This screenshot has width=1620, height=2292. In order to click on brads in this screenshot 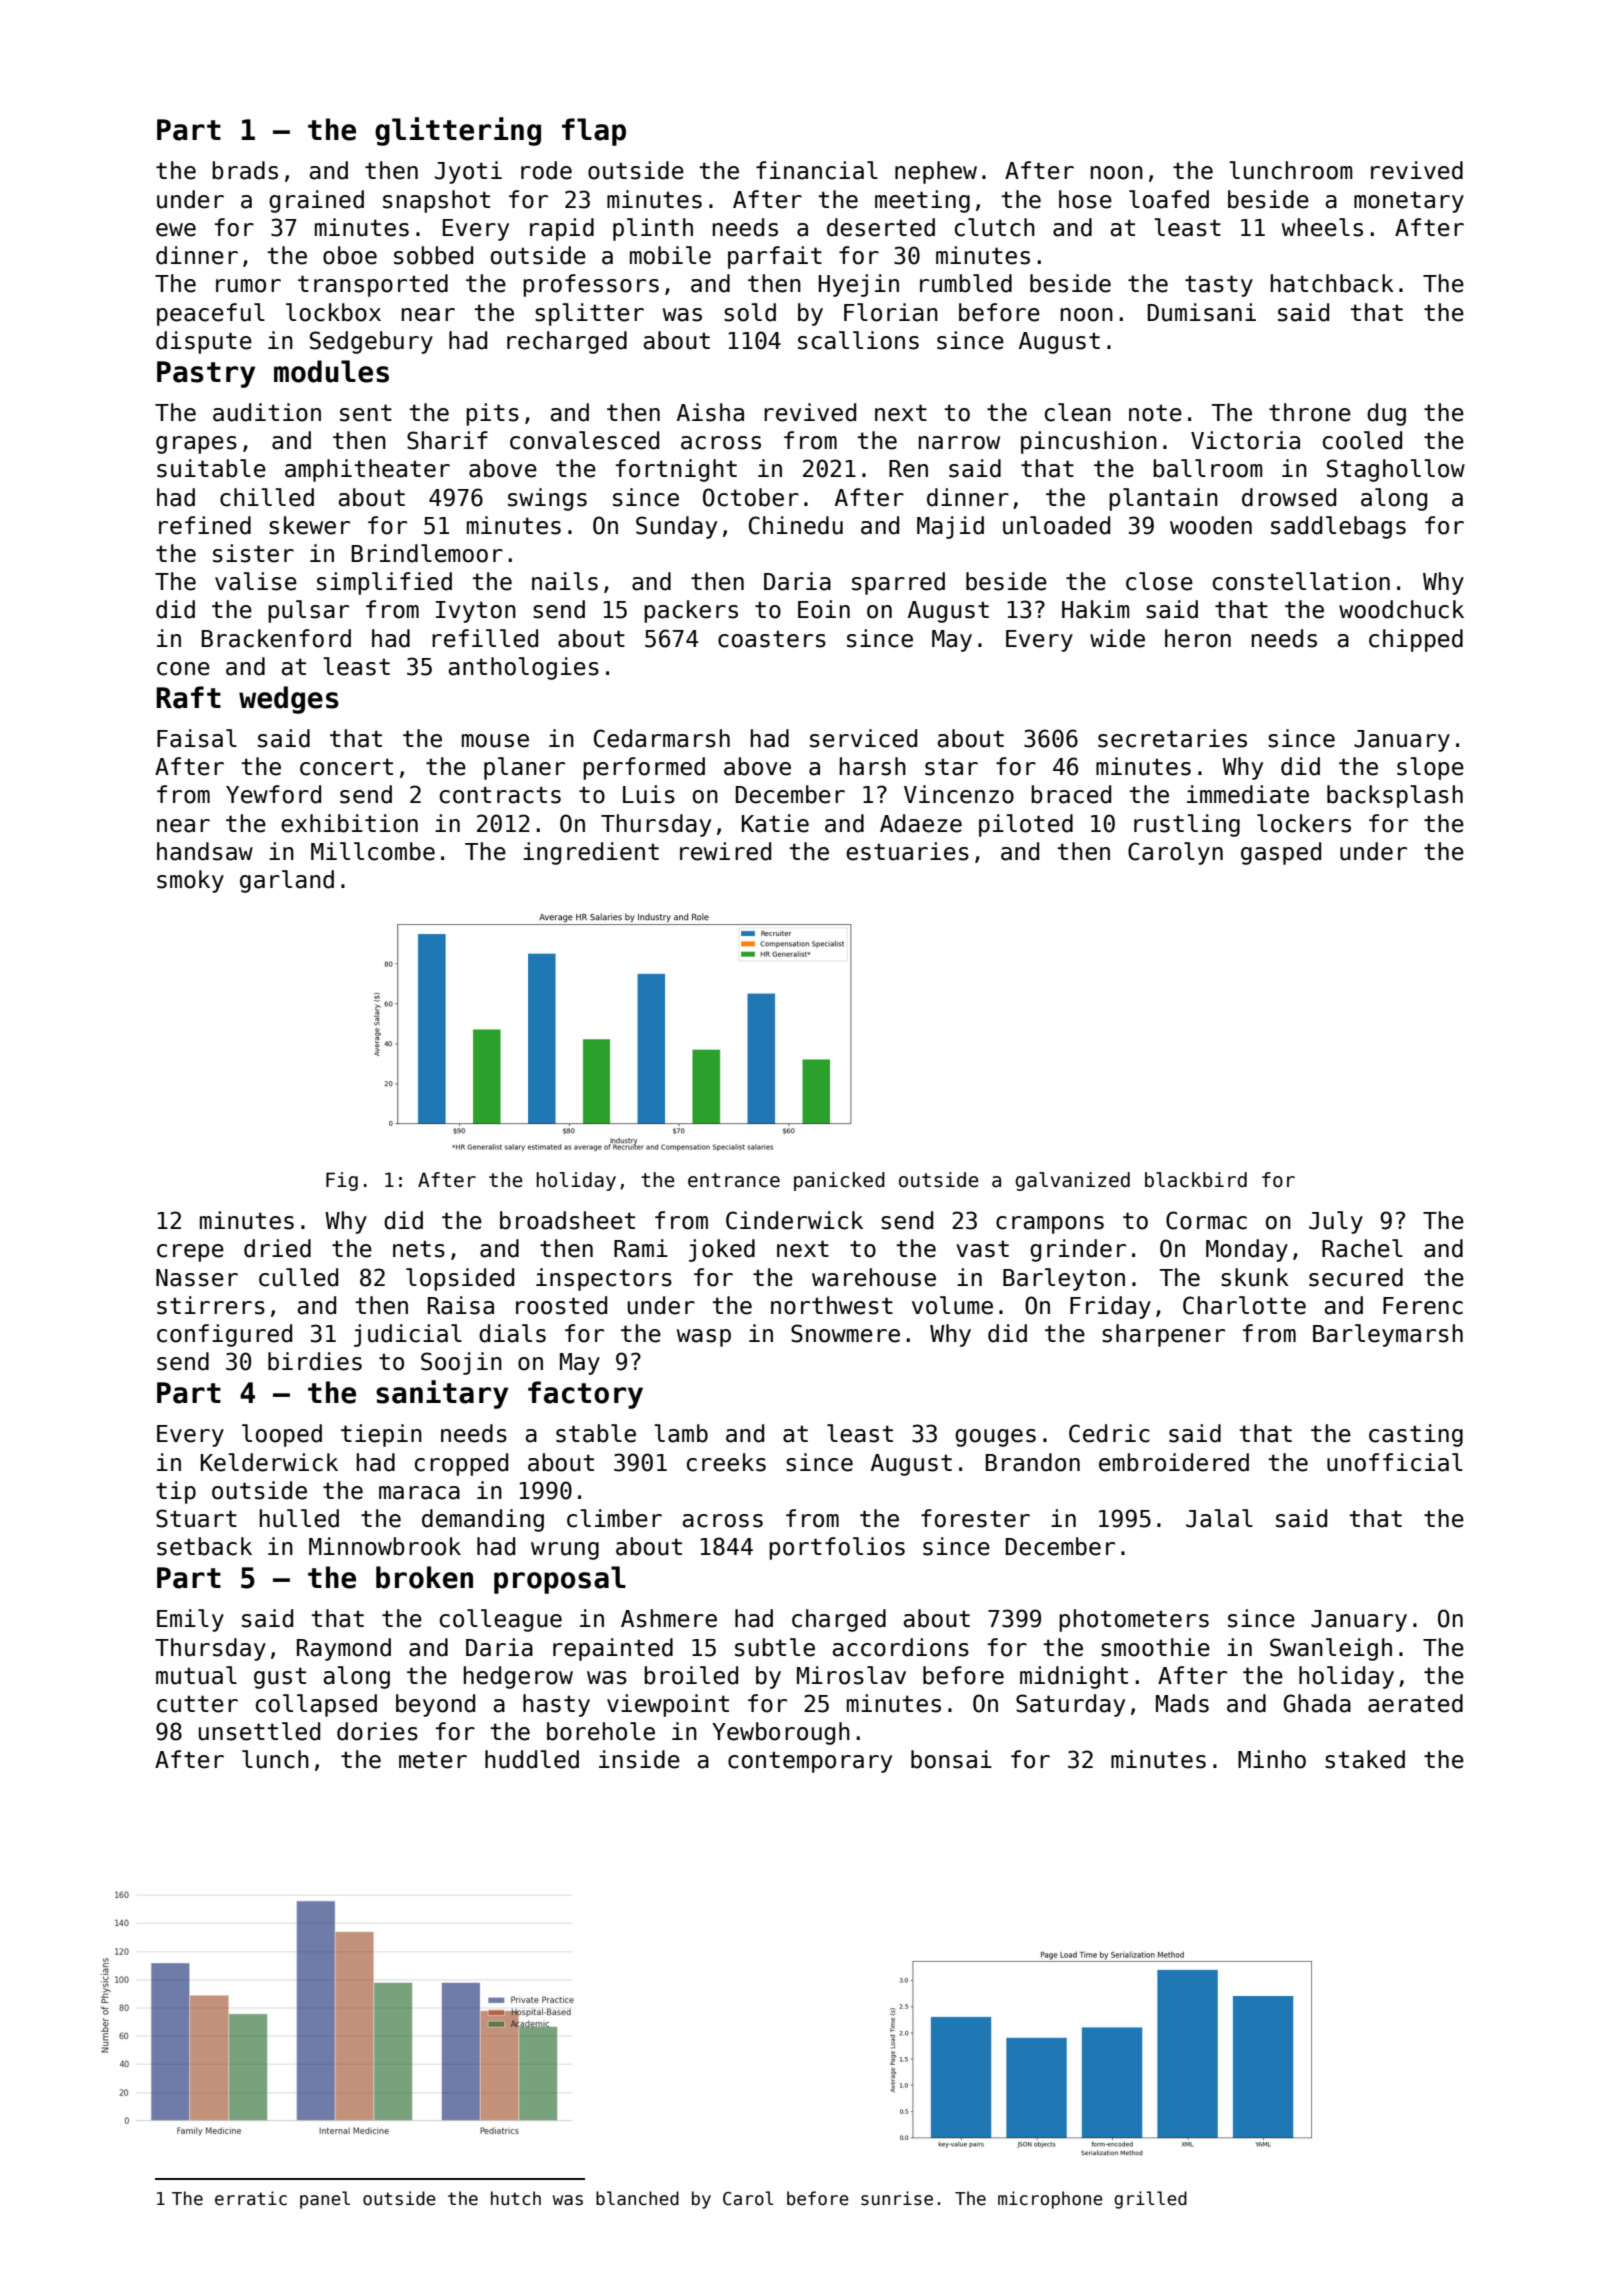, I will do `click(245, 170)`.
